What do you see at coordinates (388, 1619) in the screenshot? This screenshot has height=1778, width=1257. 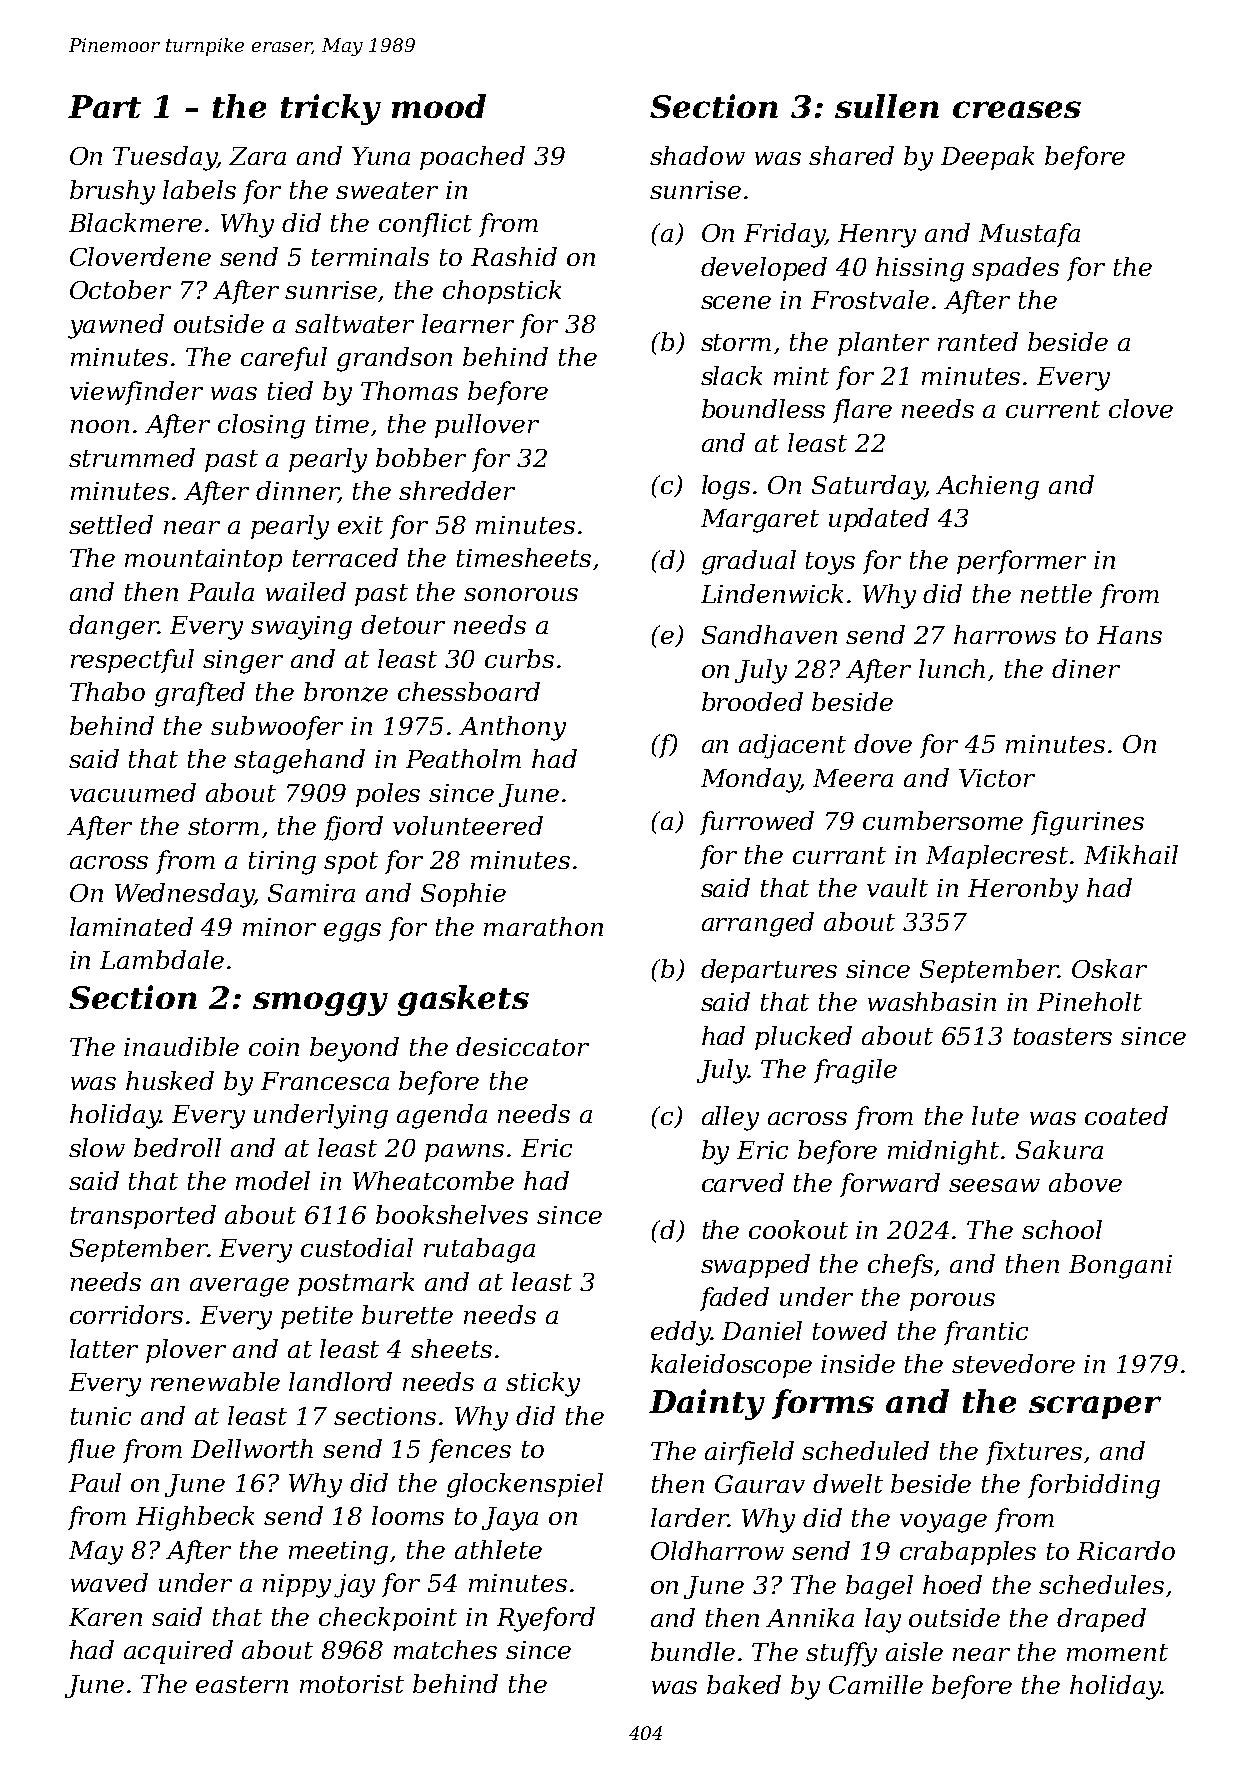 I see `checkpoint` at bounding box center [388, 1619].
